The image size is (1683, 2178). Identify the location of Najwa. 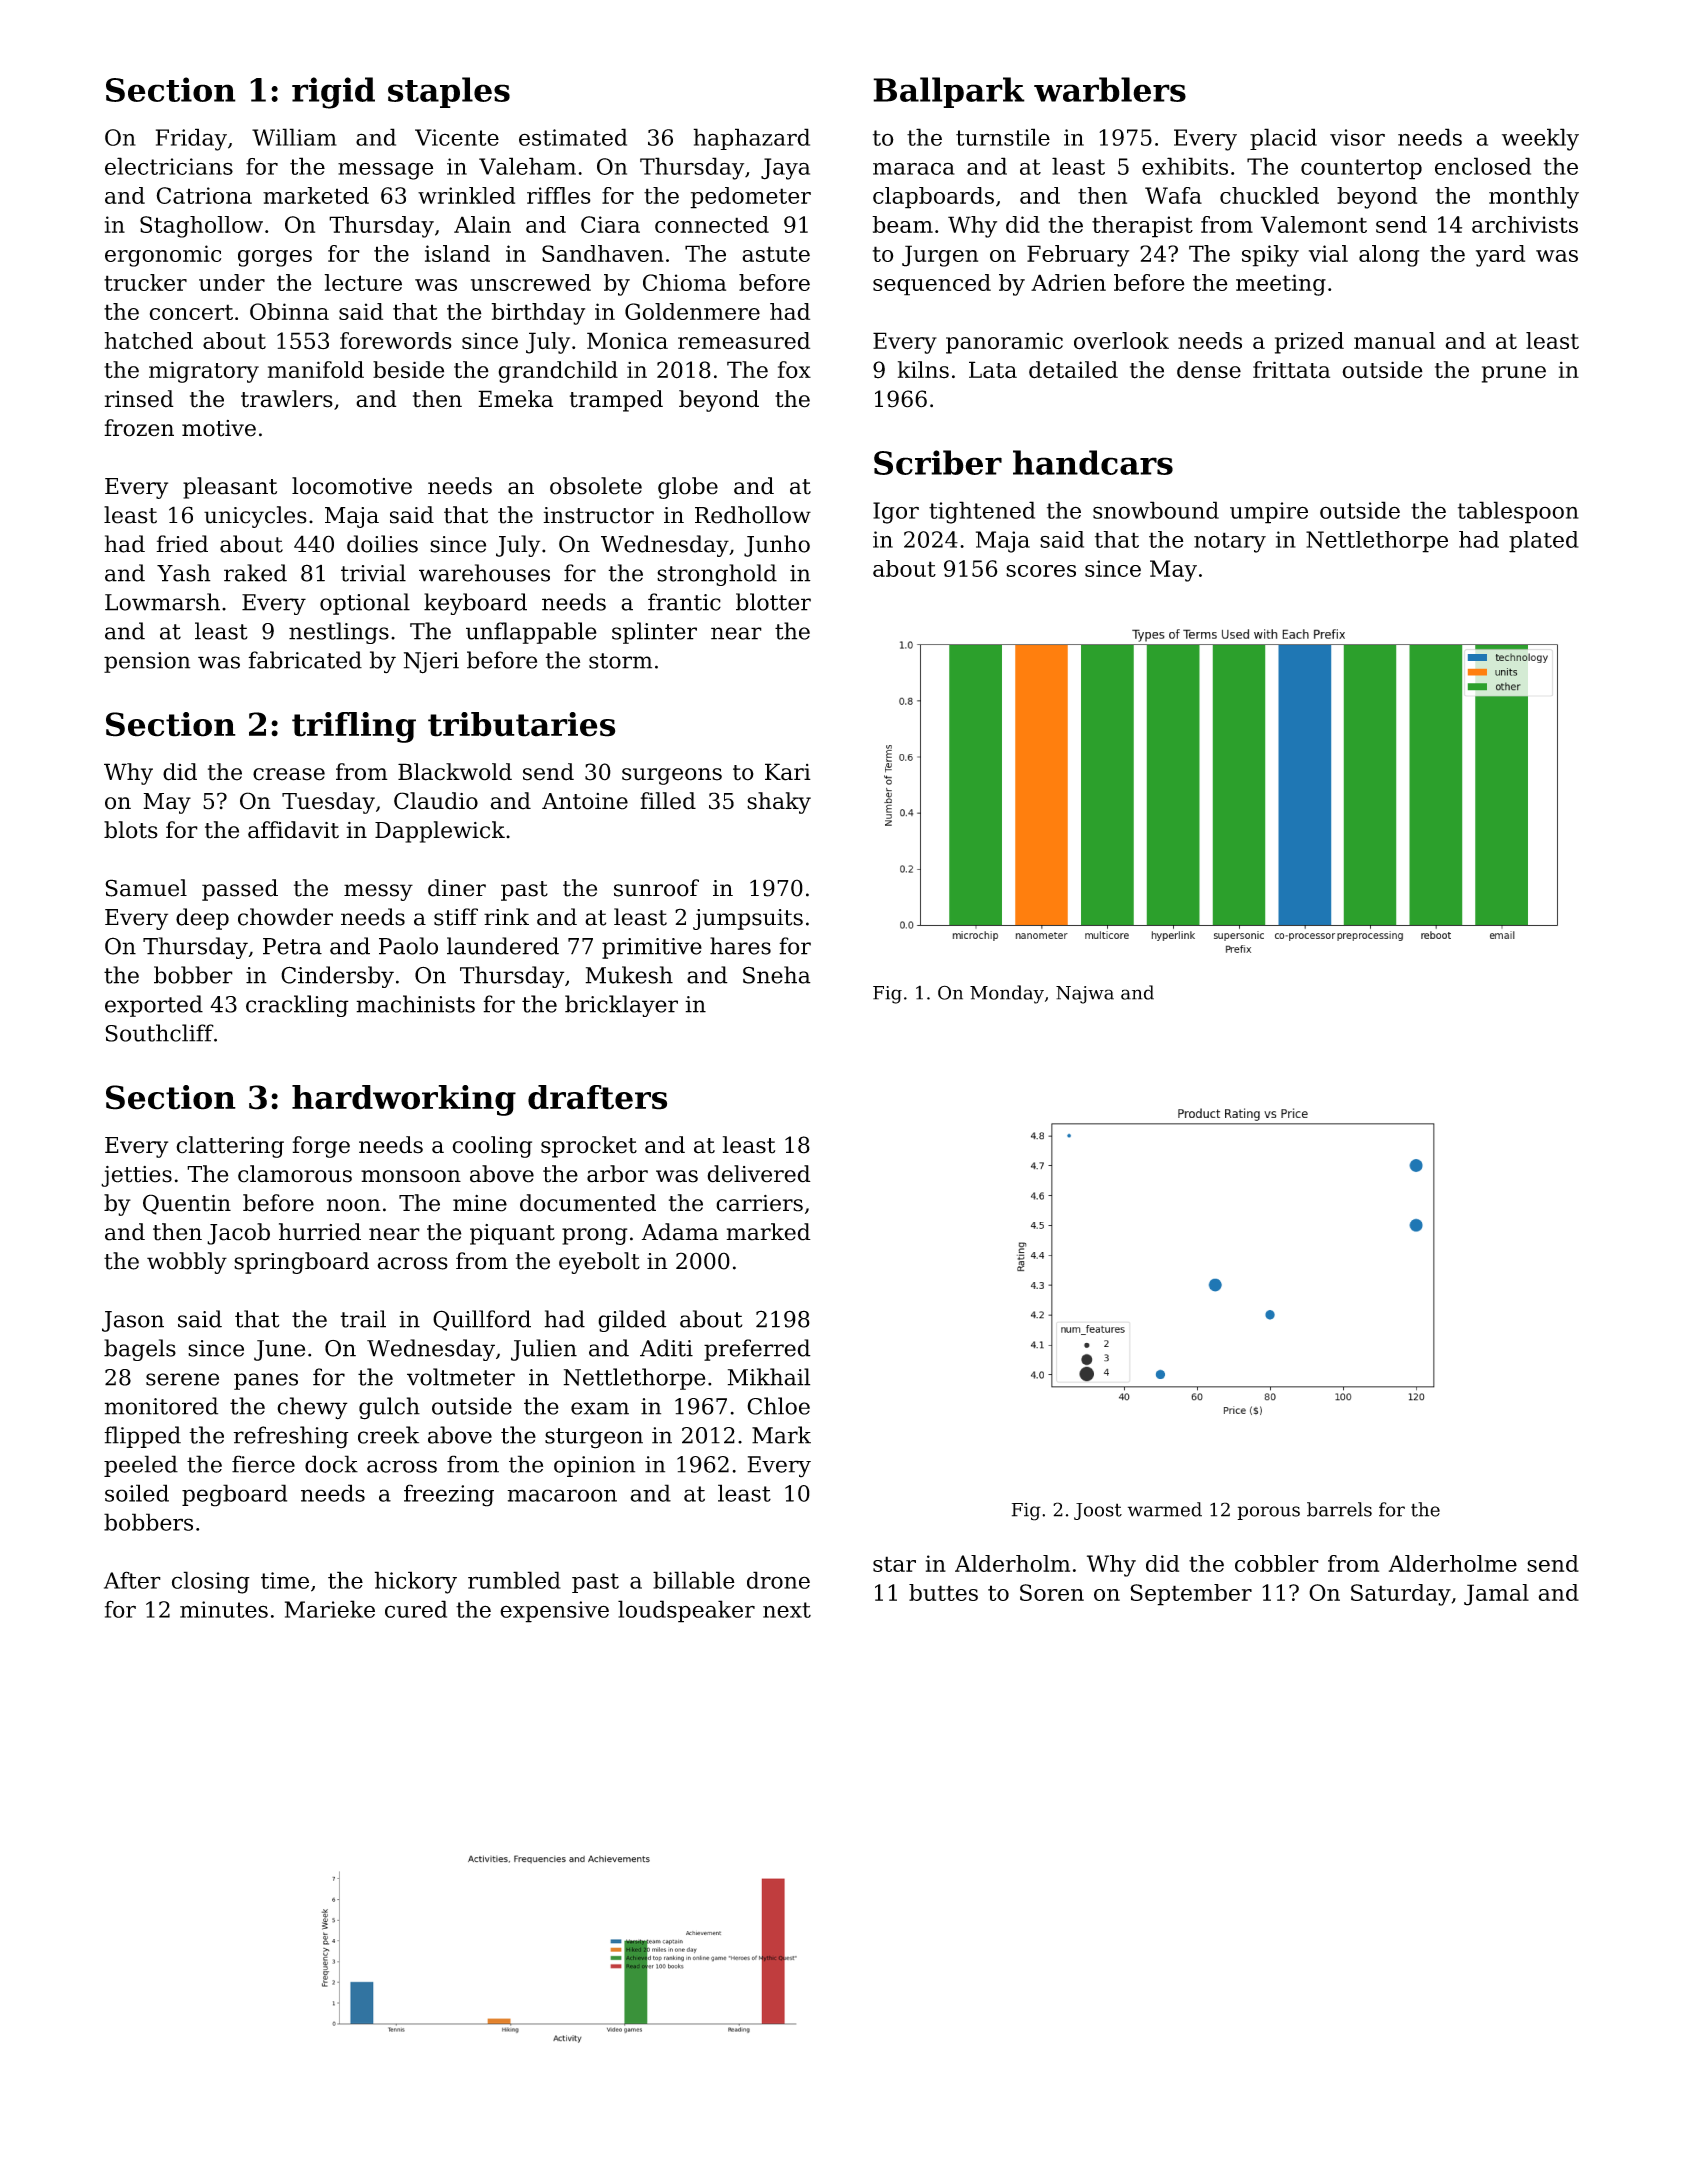
(1085, 995).
